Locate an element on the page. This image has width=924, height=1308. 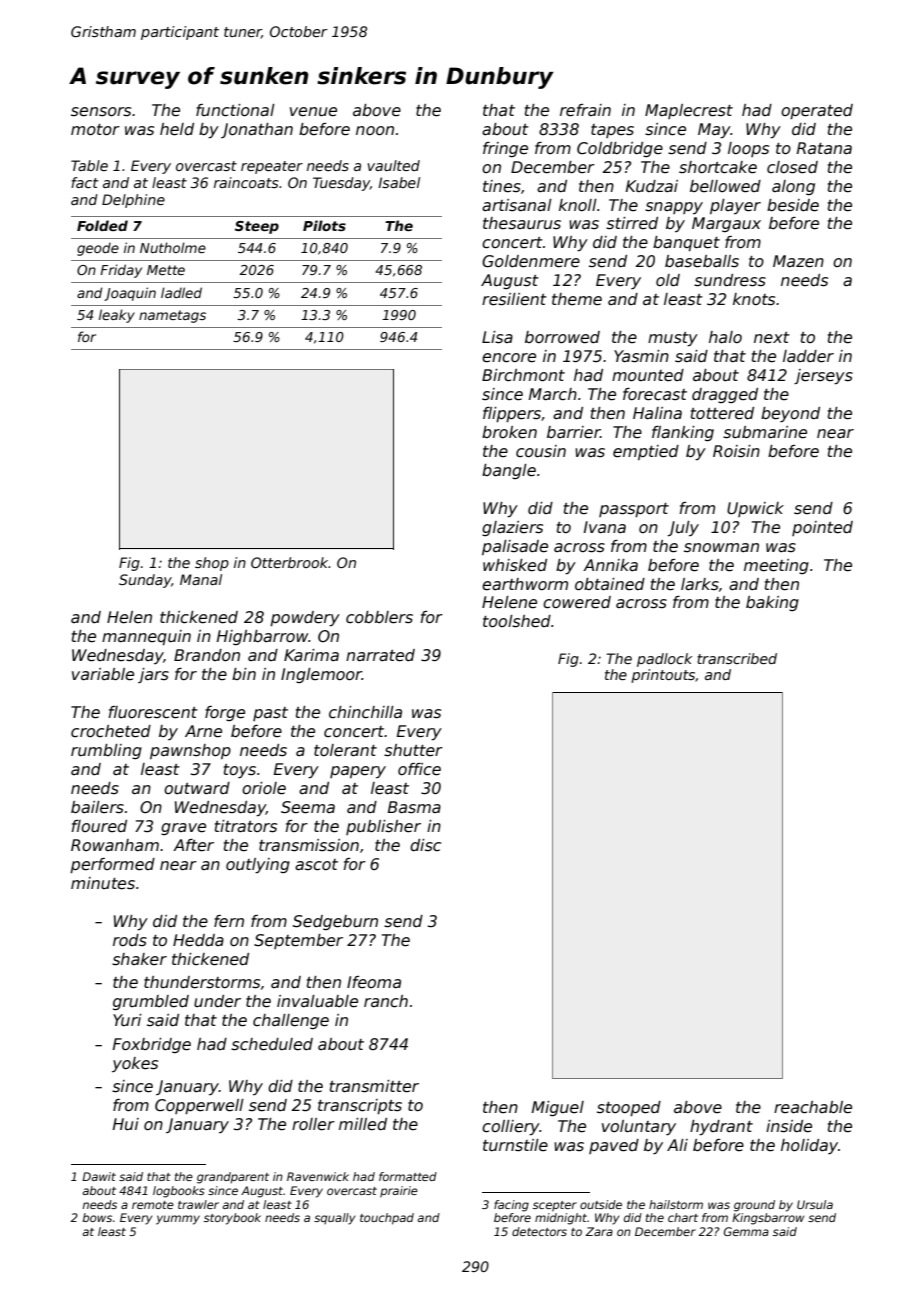
functional is located at coordinates (235, 110).
